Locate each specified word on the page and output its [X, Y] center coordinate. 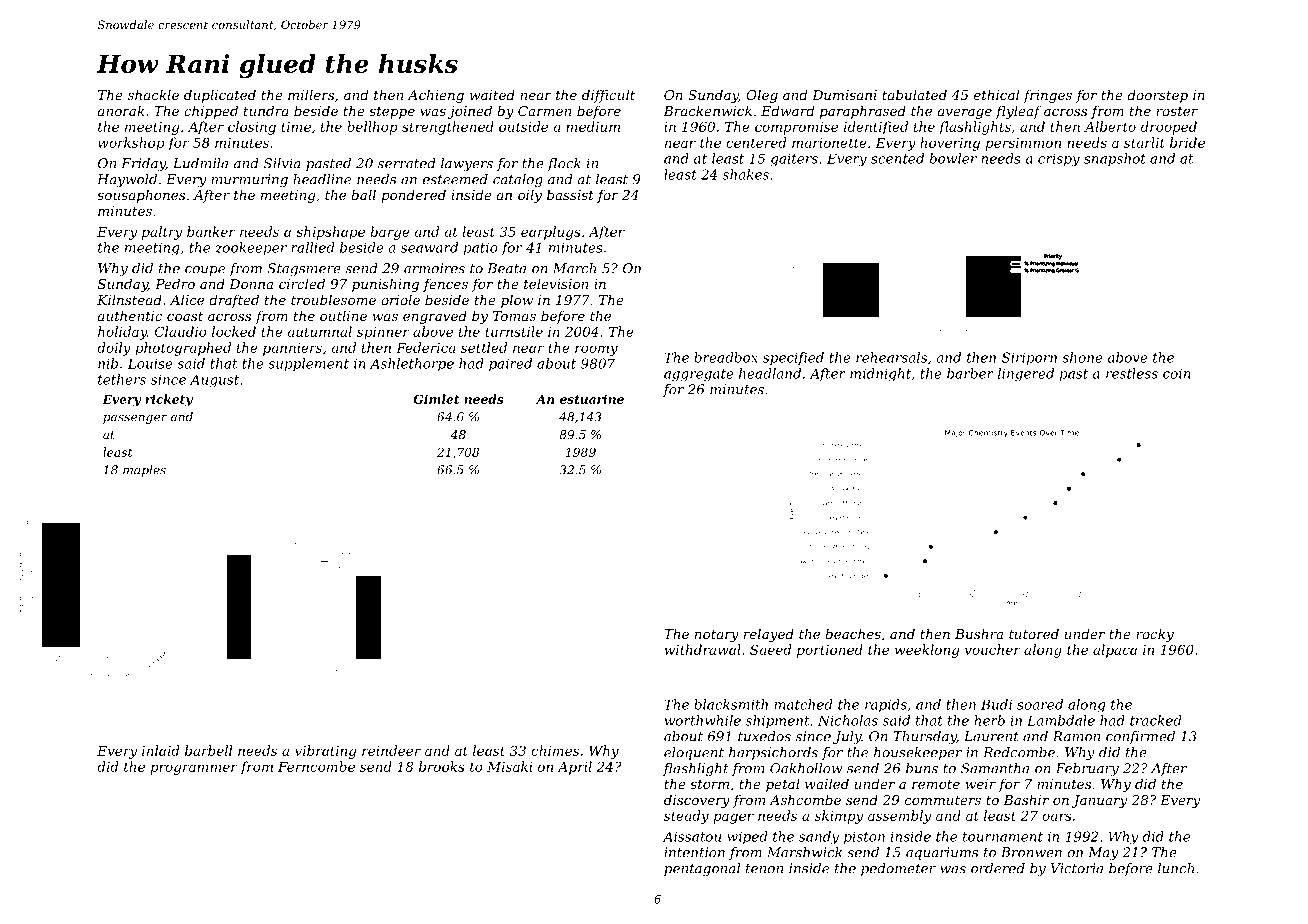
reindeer [391, 750]
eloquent [694, 753]
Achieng [435, 96]
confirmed [1140, 737]
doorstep [1158, 96]
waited [492, 94]
